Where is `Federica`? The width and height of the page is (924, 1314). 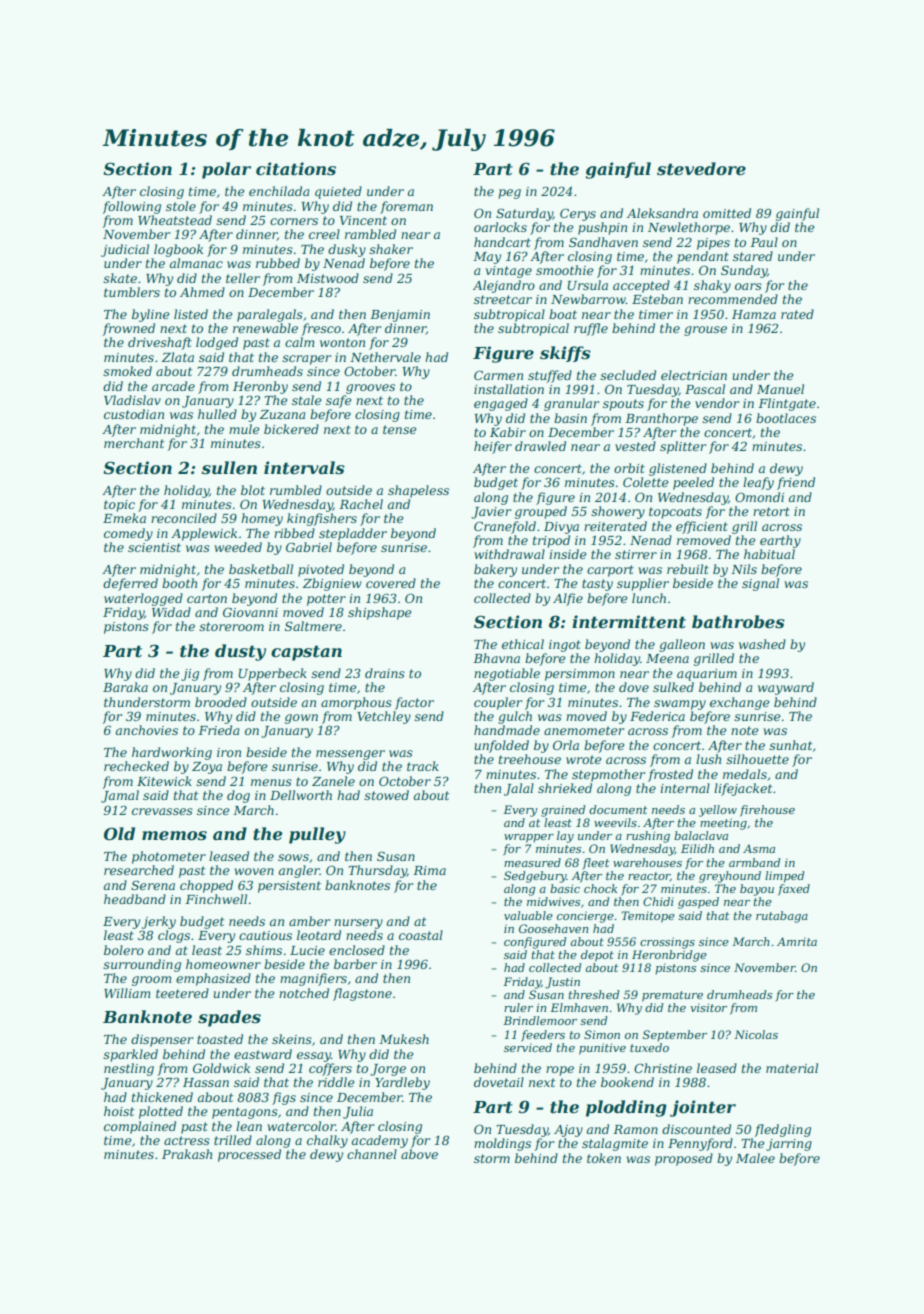 Federica is located at coordinates (657, 716).
